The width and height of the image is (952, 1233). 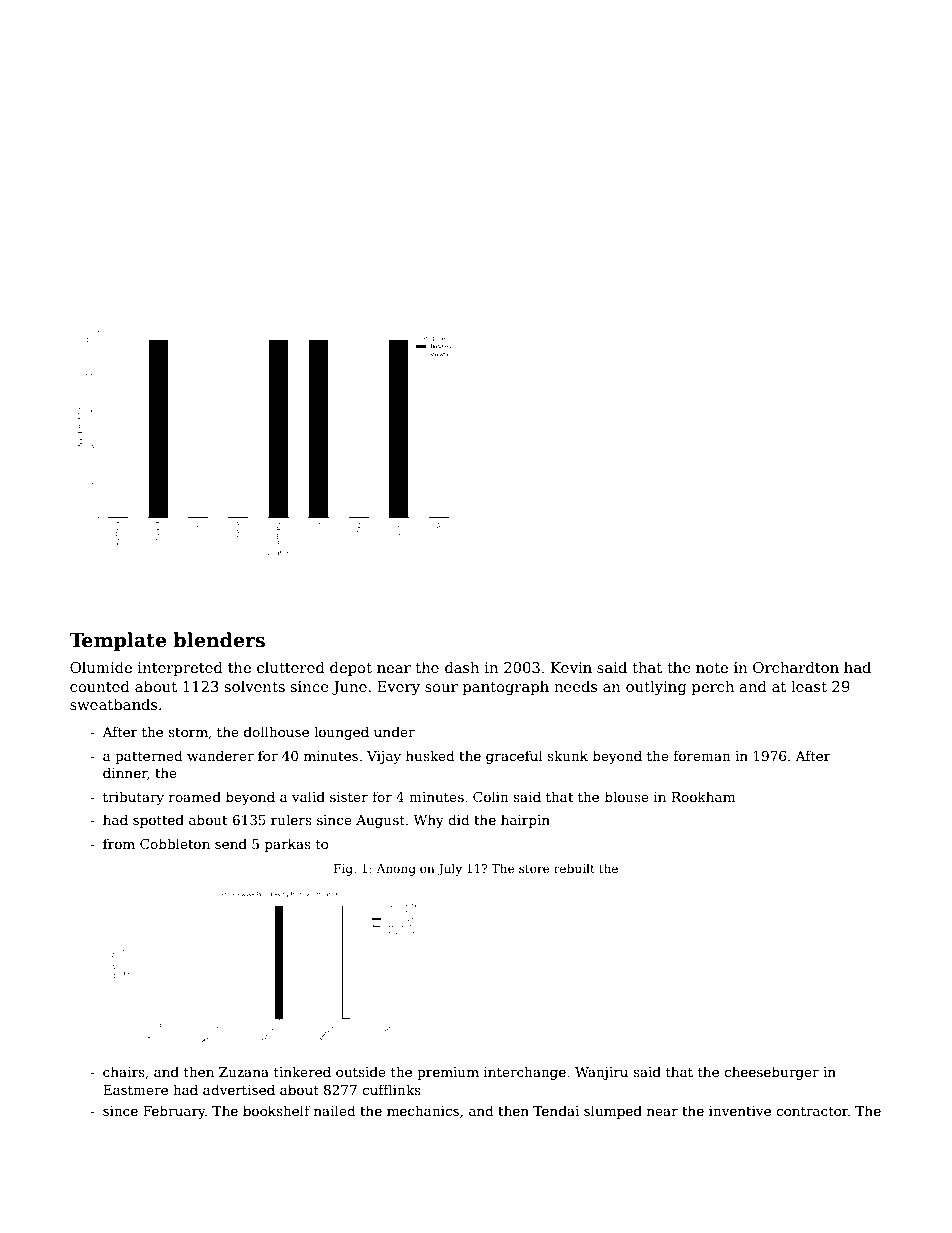 What do you see at coordinates (396, 870) in the image?
I see `Anong` at bounding box center [396, 870].
